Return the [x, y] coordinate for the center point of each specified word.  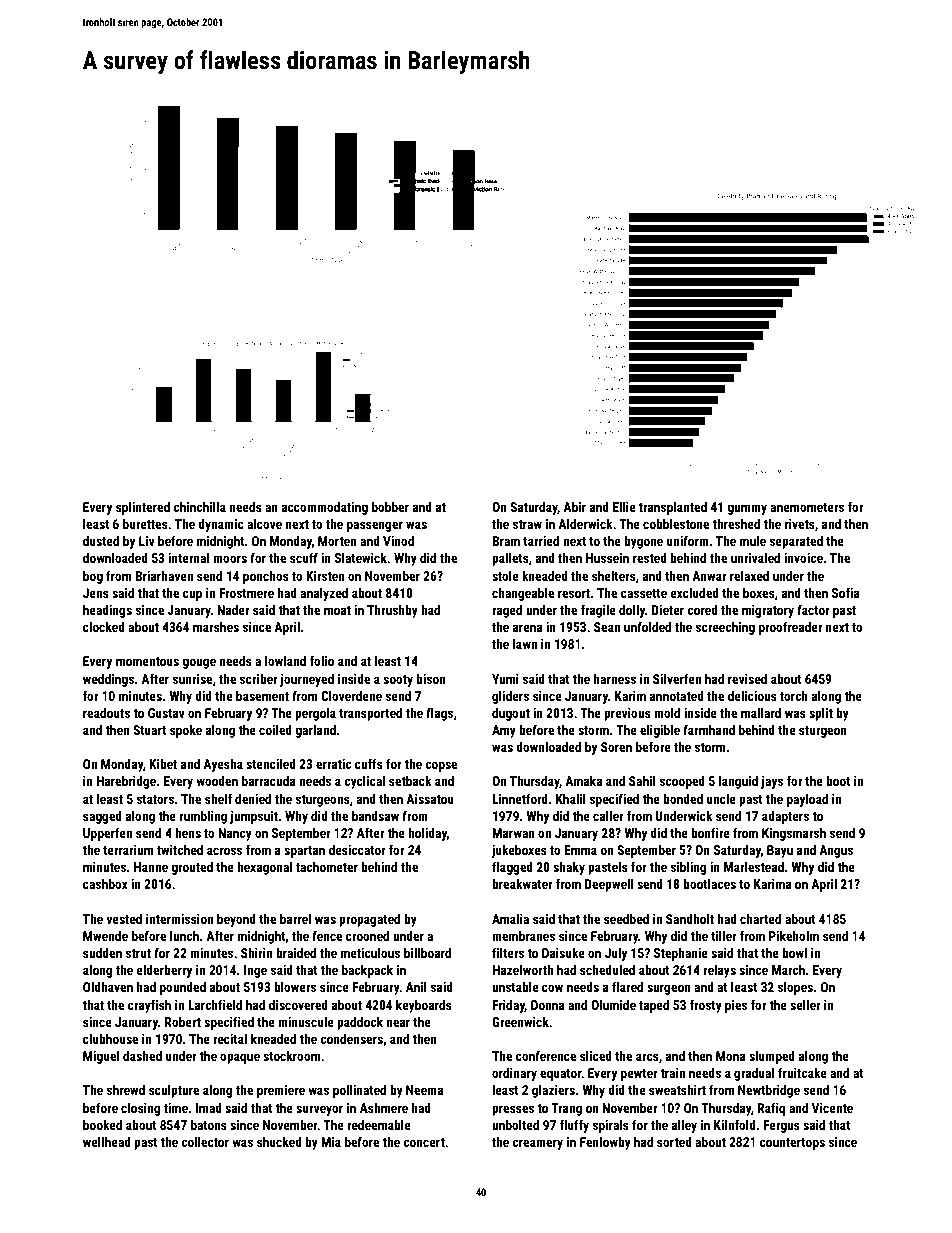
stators [155, 799]
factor [813, 609]
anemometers [807, 507]
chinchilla [199, 507]
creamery [537, 1144]
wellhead [107, 1142]
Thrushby [392, 611]
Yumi [505, 679]
